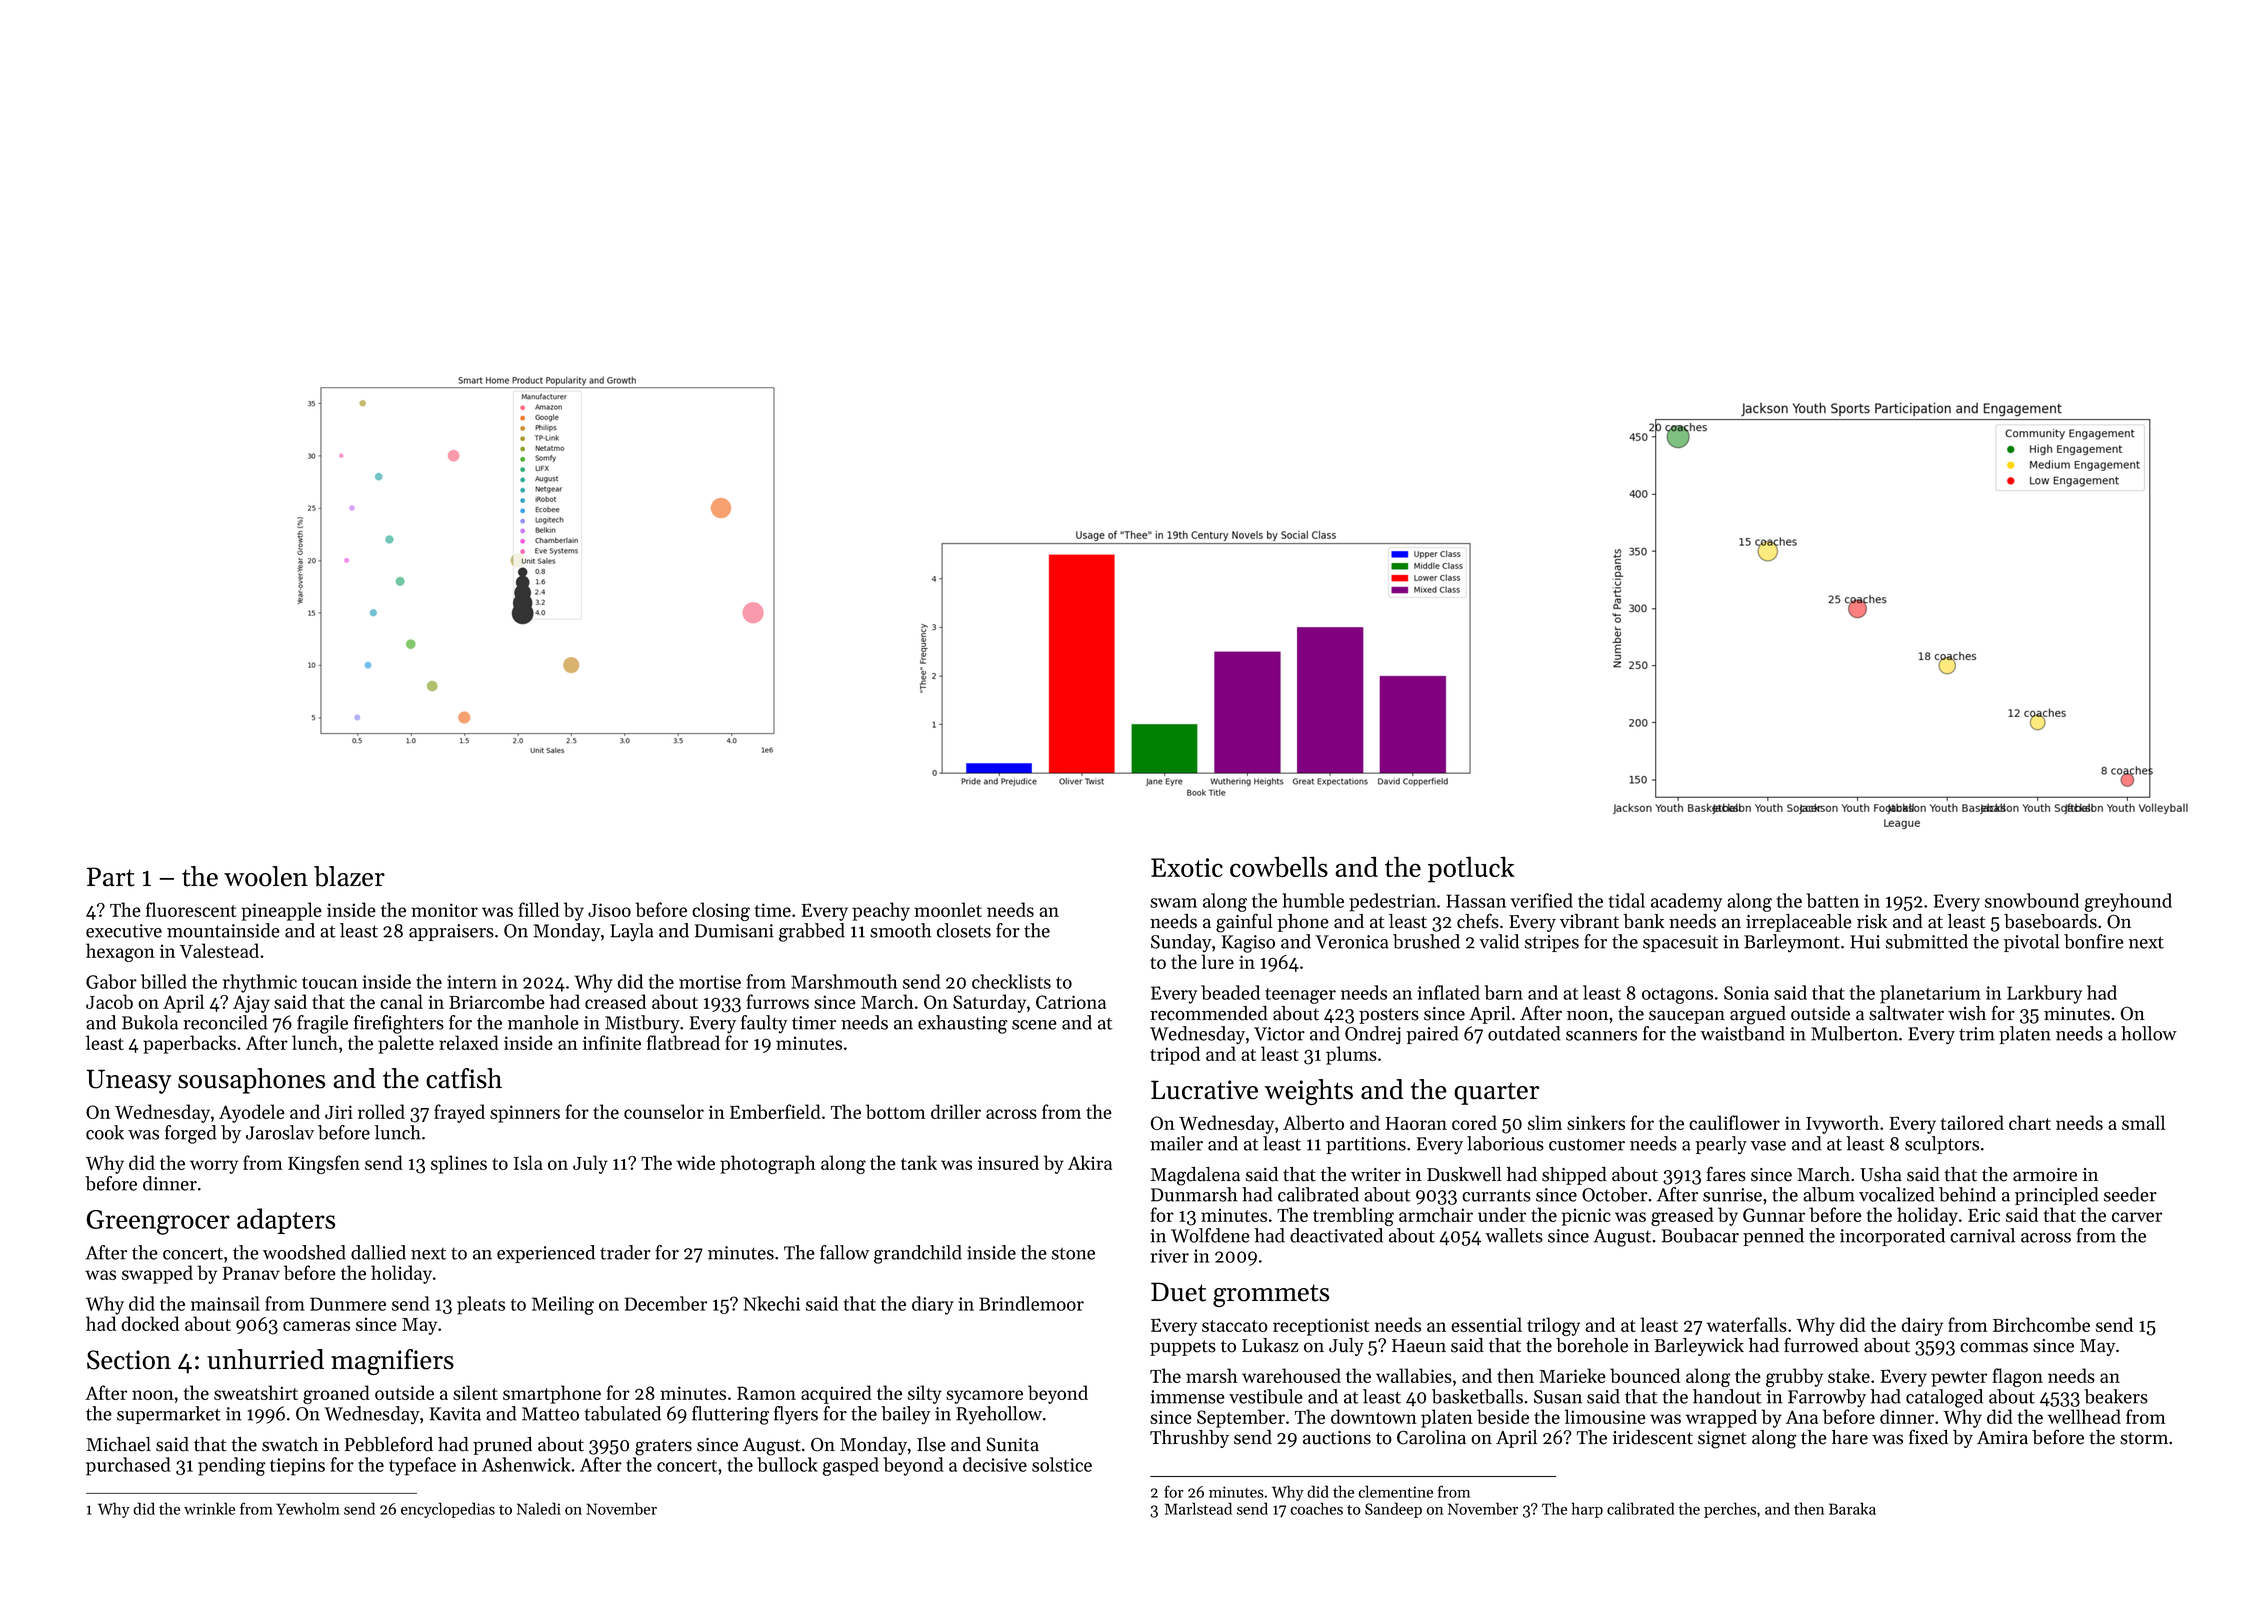 The height and width of the screenshot is (1604, 2268). Describe the element at coordinates (214, 1167) in the screenshot. I see `worry` at that location.
